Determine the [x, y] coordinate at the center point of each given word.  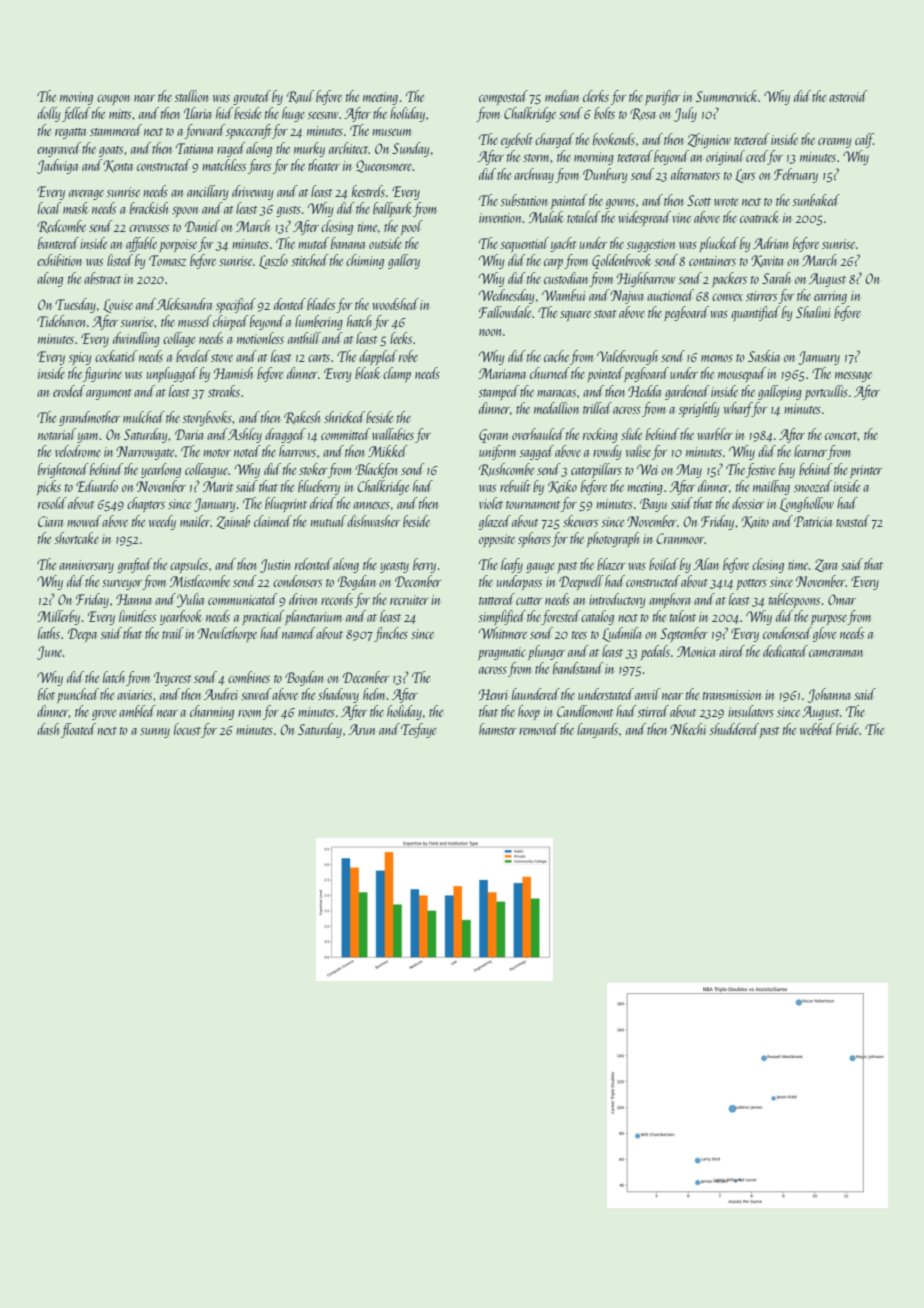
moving [76, 98]
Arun [361, 729]
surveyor [122, 585]
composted [503, 97]
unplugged [172, 374]
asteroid [848, 96]
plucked [719, 244]
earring [830, 297]
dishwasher [373, 521]
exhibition [59, 260]
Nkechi [688, 729]
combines [249, 677]
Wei [647, 469]
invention [500, 218]
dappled [378, 357]
